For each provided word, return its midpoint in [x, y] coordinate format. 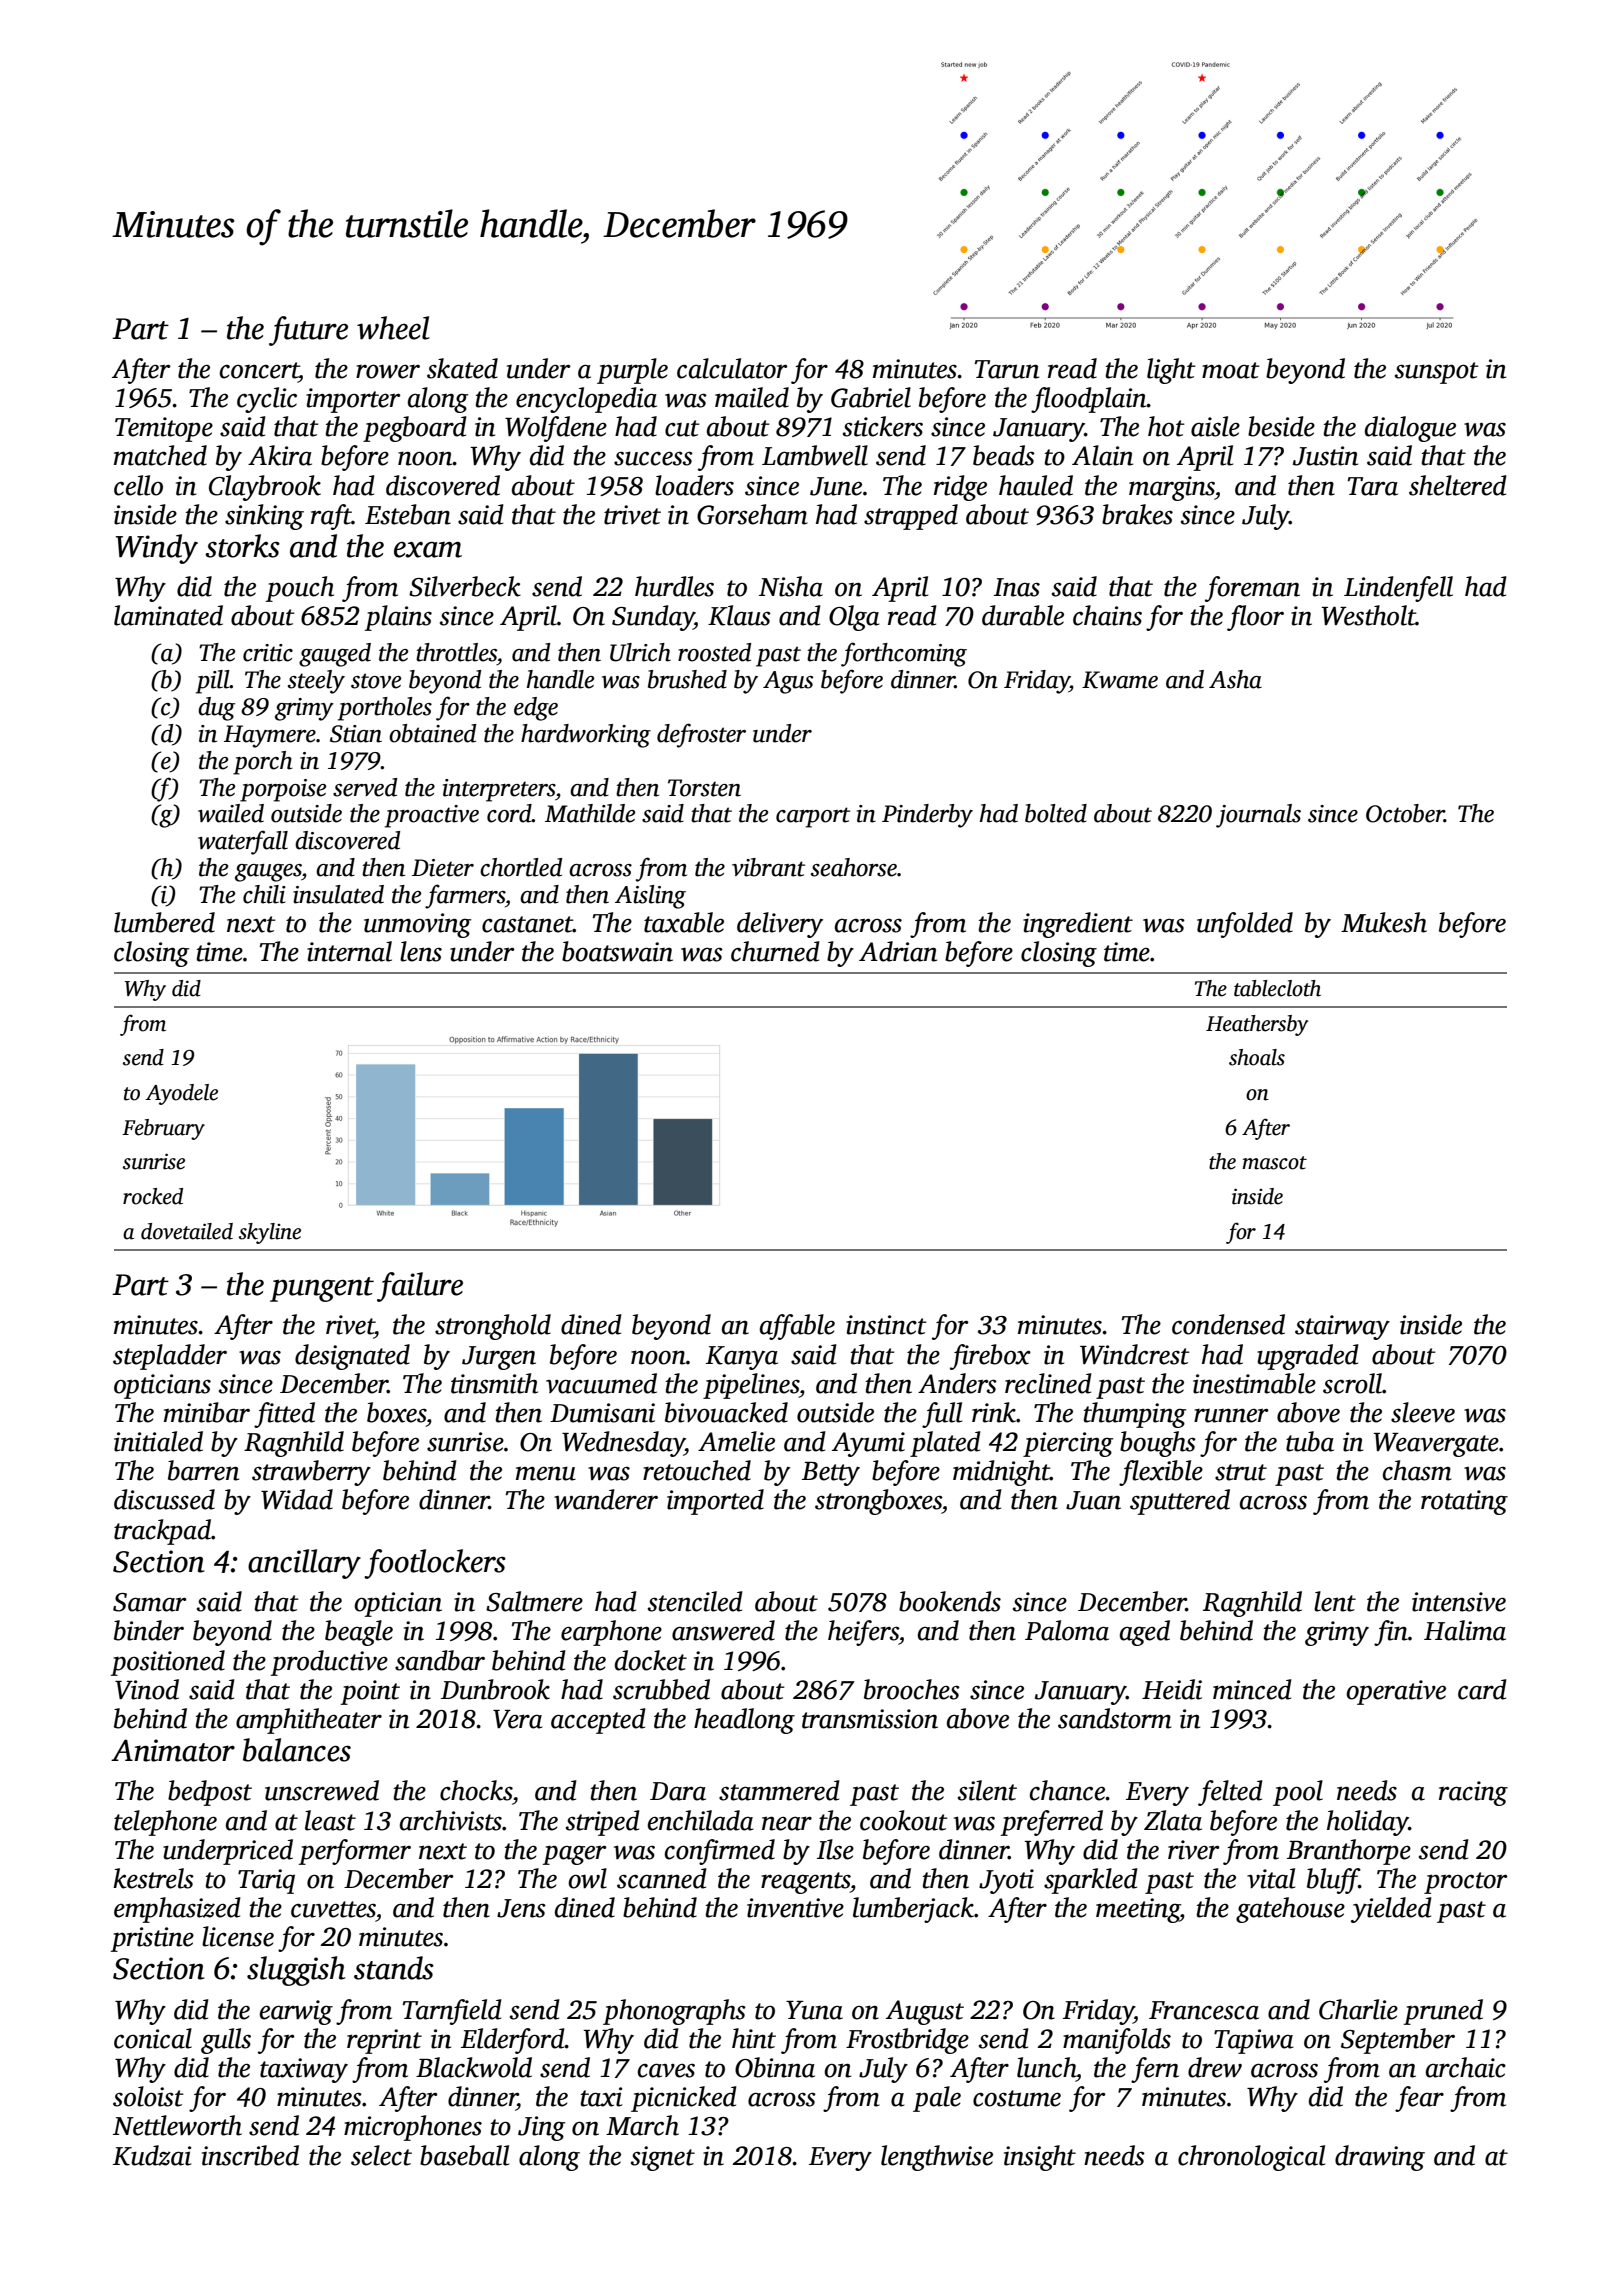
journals [1258, 816]
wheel [393, 328]
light [1171, 371]
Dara [678, 1791]
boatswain [617, 951]
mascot [1274, 1163]
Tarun [1007, 369]
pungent [322, 1289]
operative [1396, 1692]
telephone [165, 1823]
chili [264, 894]
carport [813, 817]
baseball [464, 2155]
